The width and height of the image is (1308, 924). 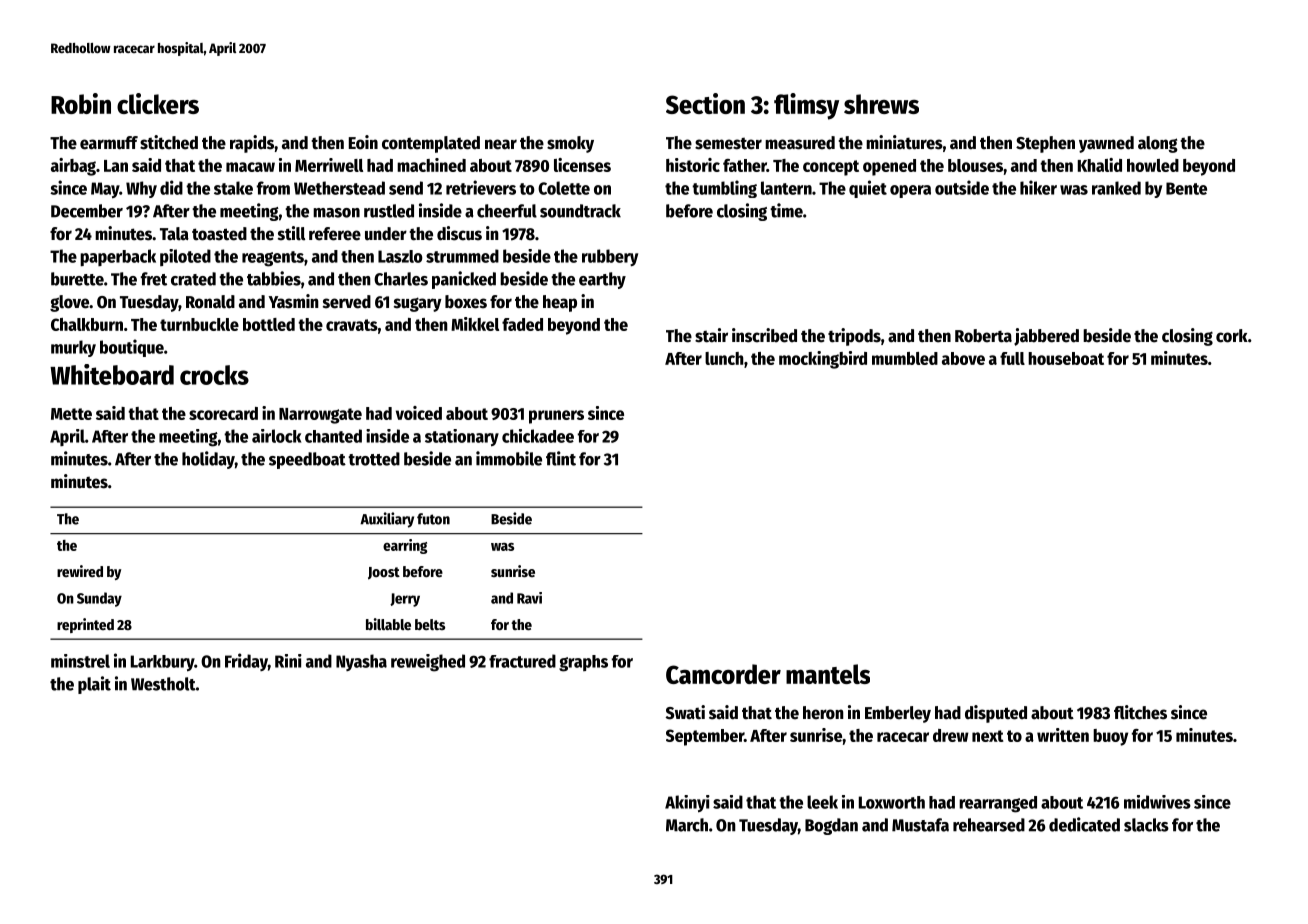 I want to click on Eoin, so click(x=363, y=142).
